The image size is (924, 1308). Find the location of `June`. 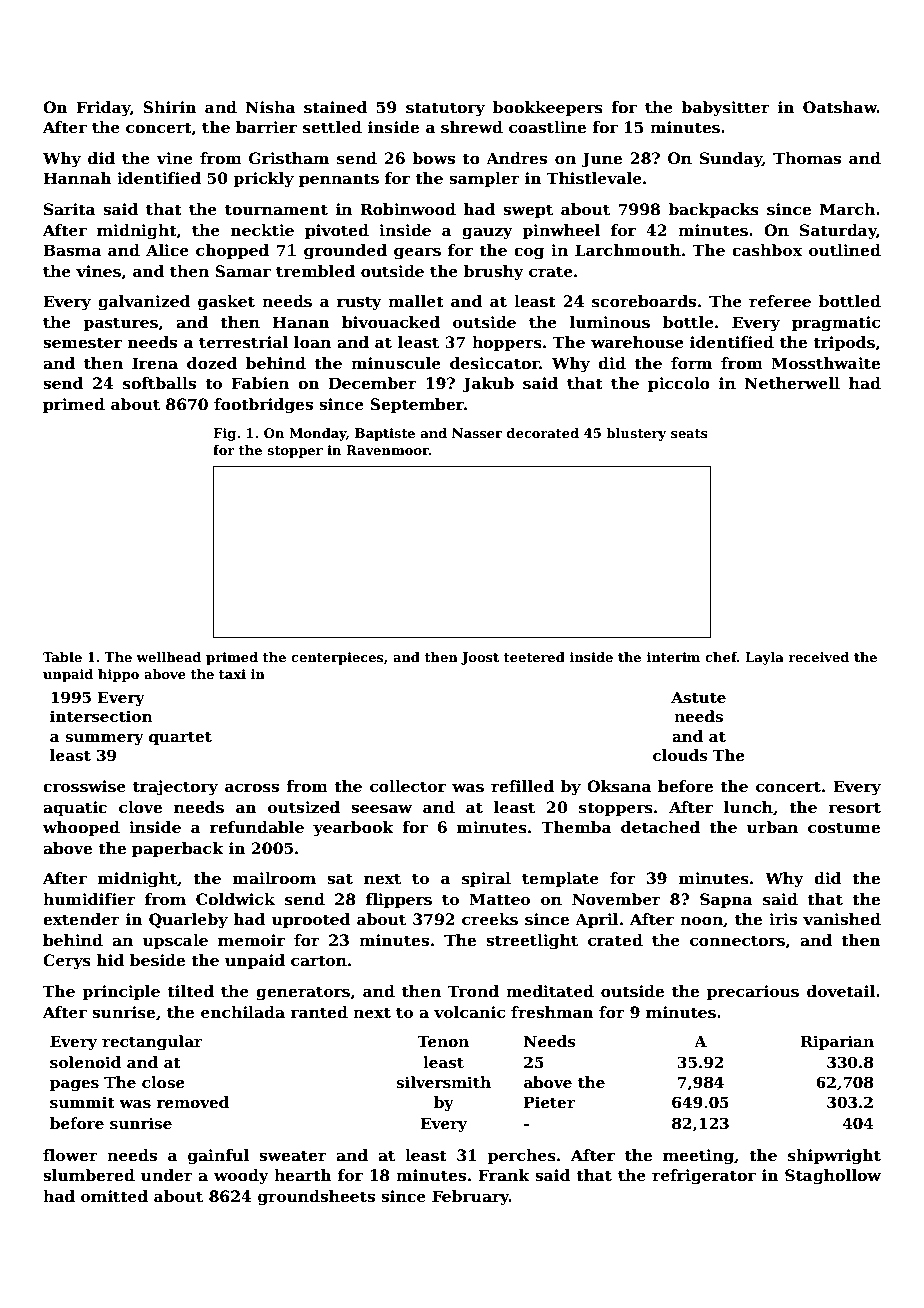

June is located at coordinates (602, 159).
